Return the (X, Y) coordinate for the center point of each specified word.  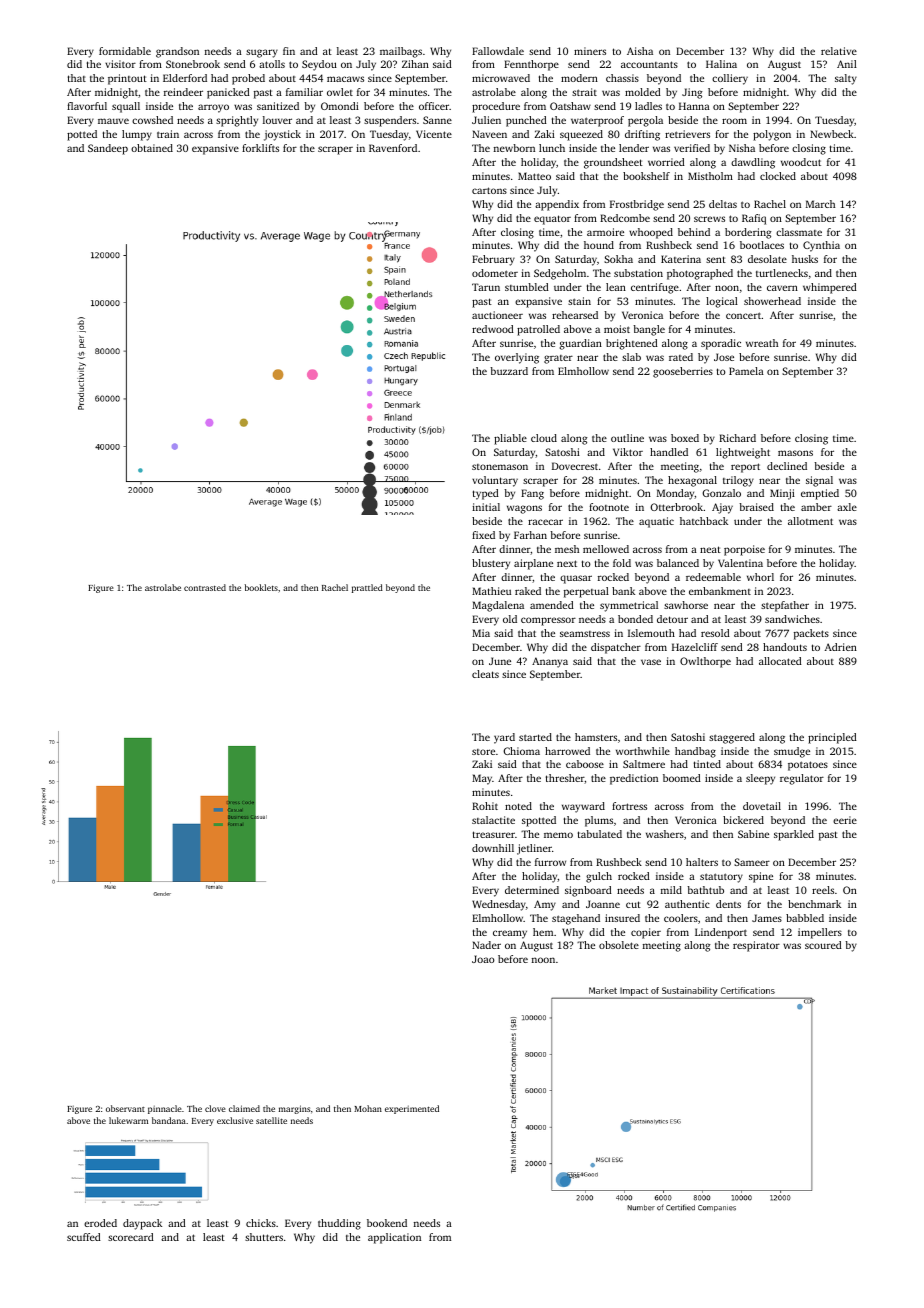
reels (823, 890)
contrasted (205, 587)
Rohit (485, 806)
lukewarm (128, 1120)
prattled (367, 588)
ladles (648, 106)
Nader (486, 945)
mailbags (401, 52)
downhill (493, 848)
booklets (261, 587)
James (767, 918)
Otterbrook (676, 507)
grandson (177, 52)
